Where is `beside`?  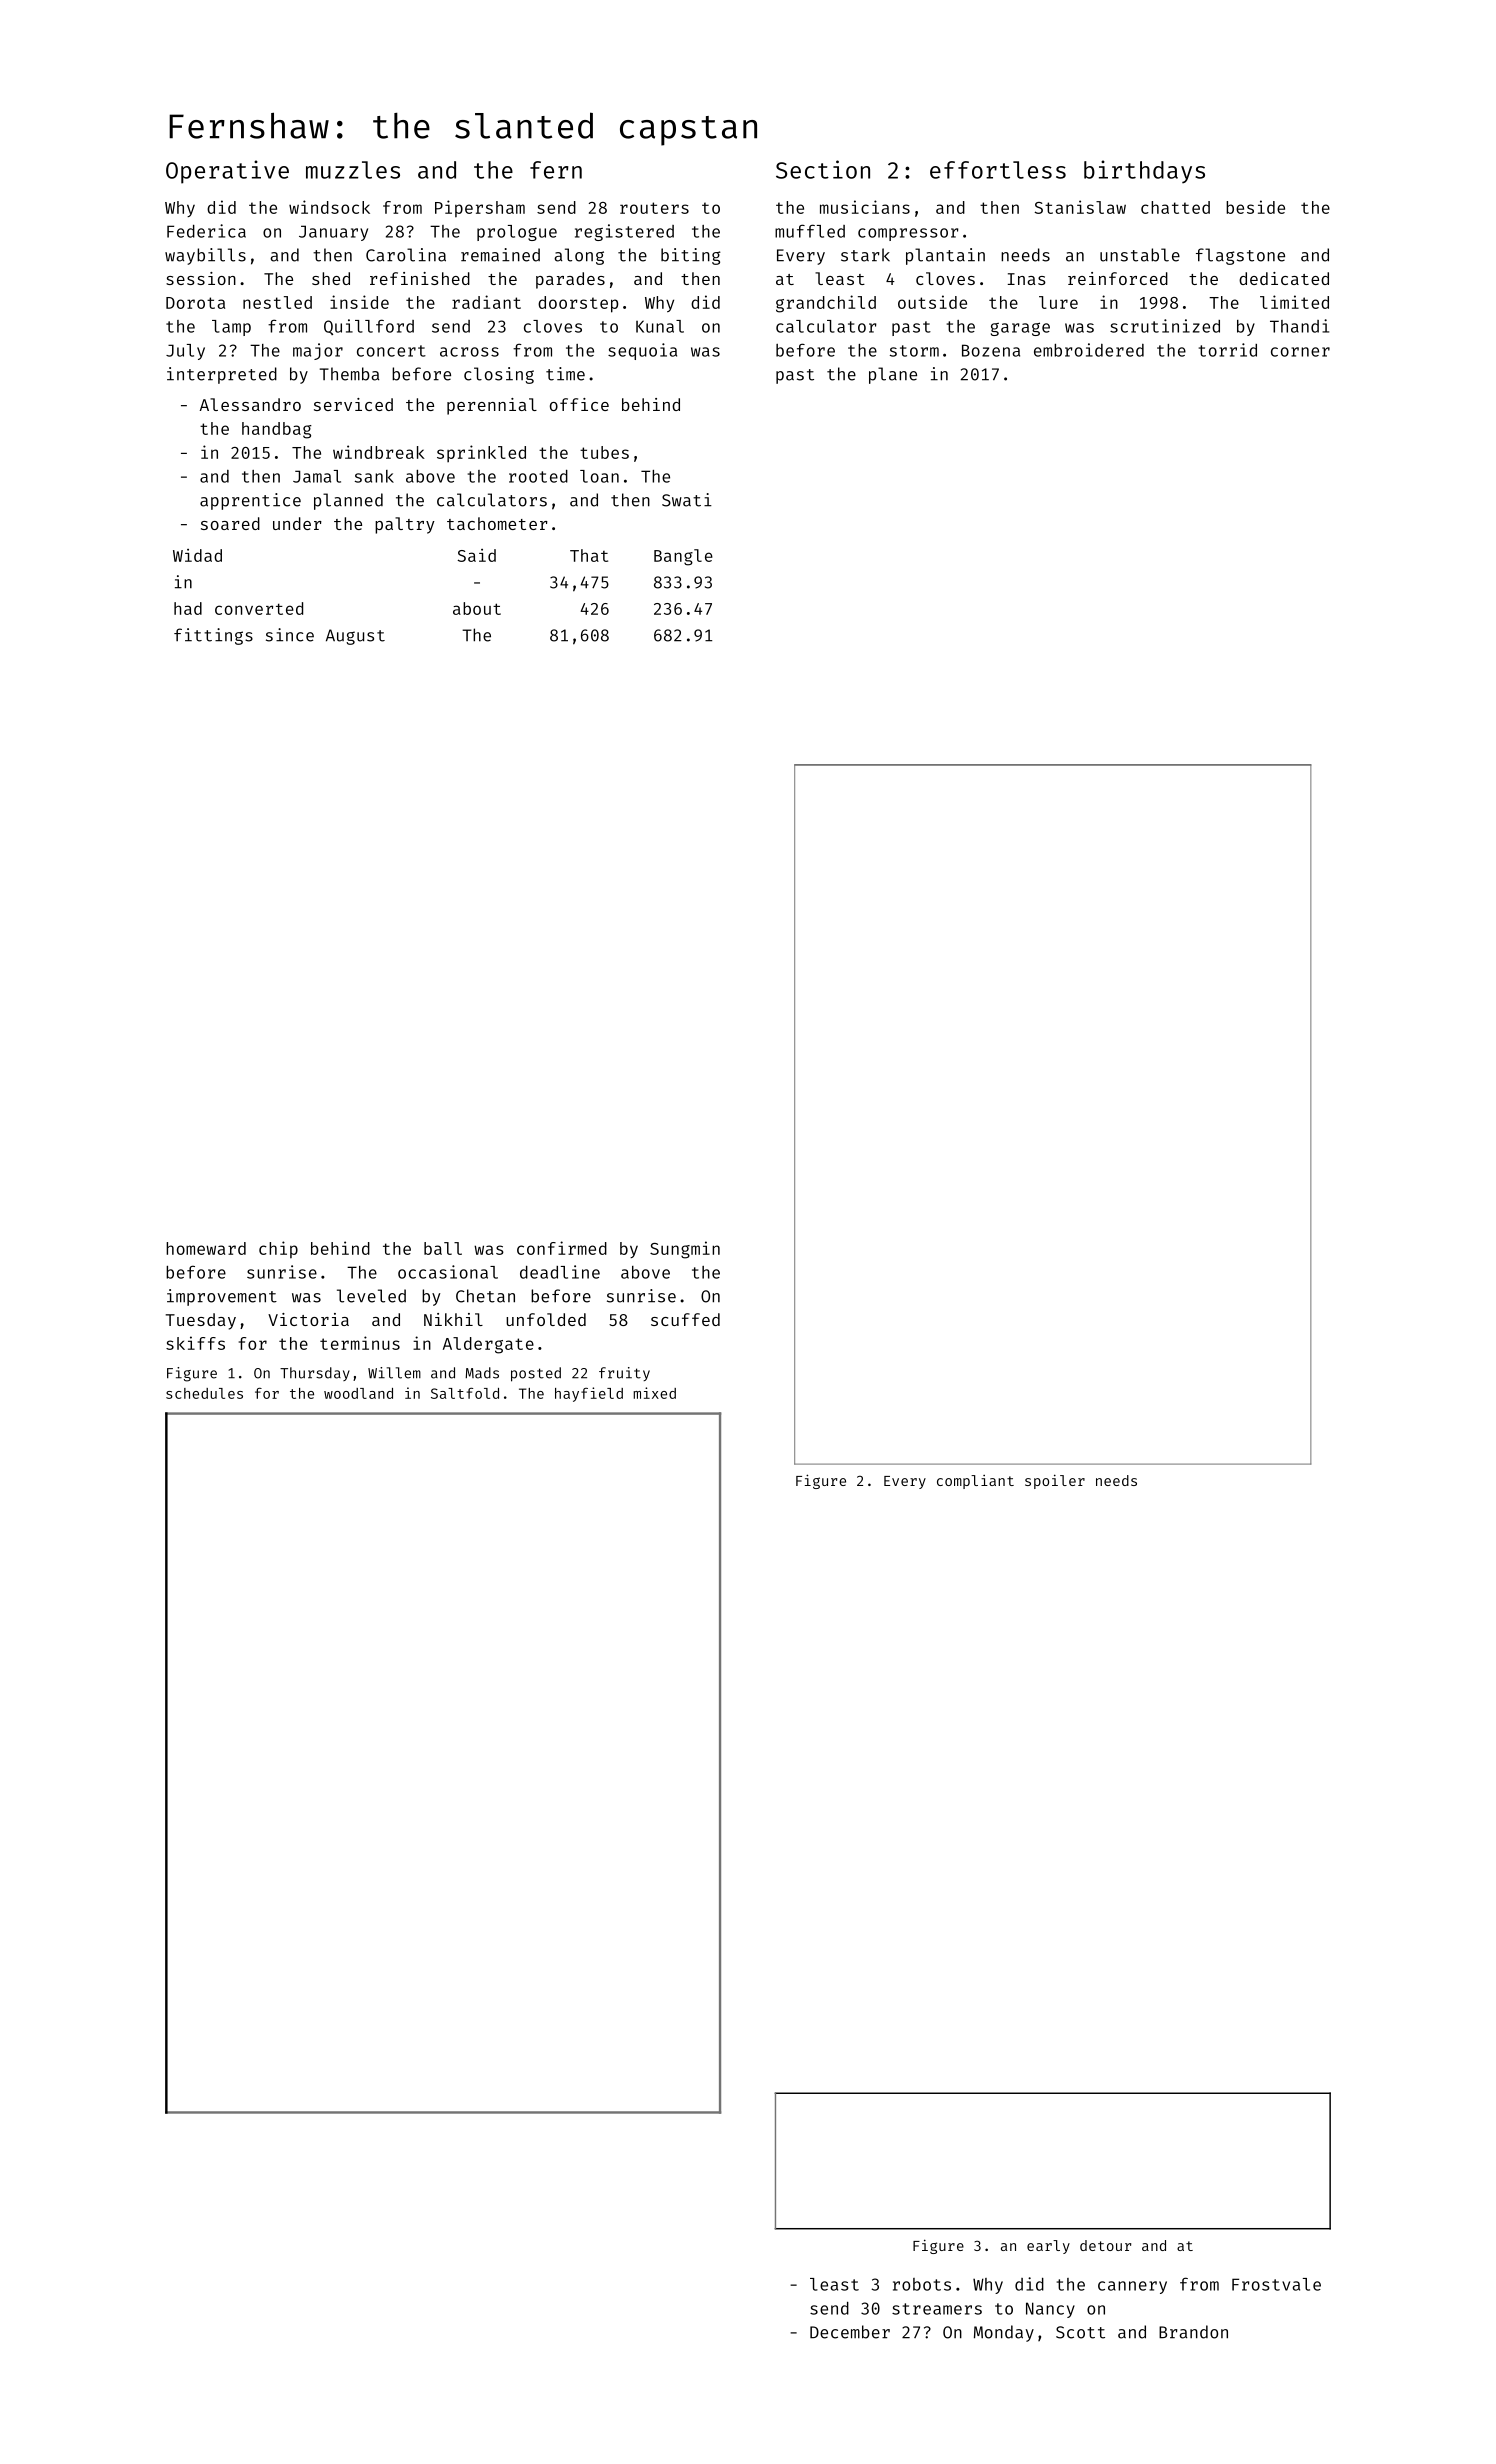 beside is located at coordinates (1255, 207).
